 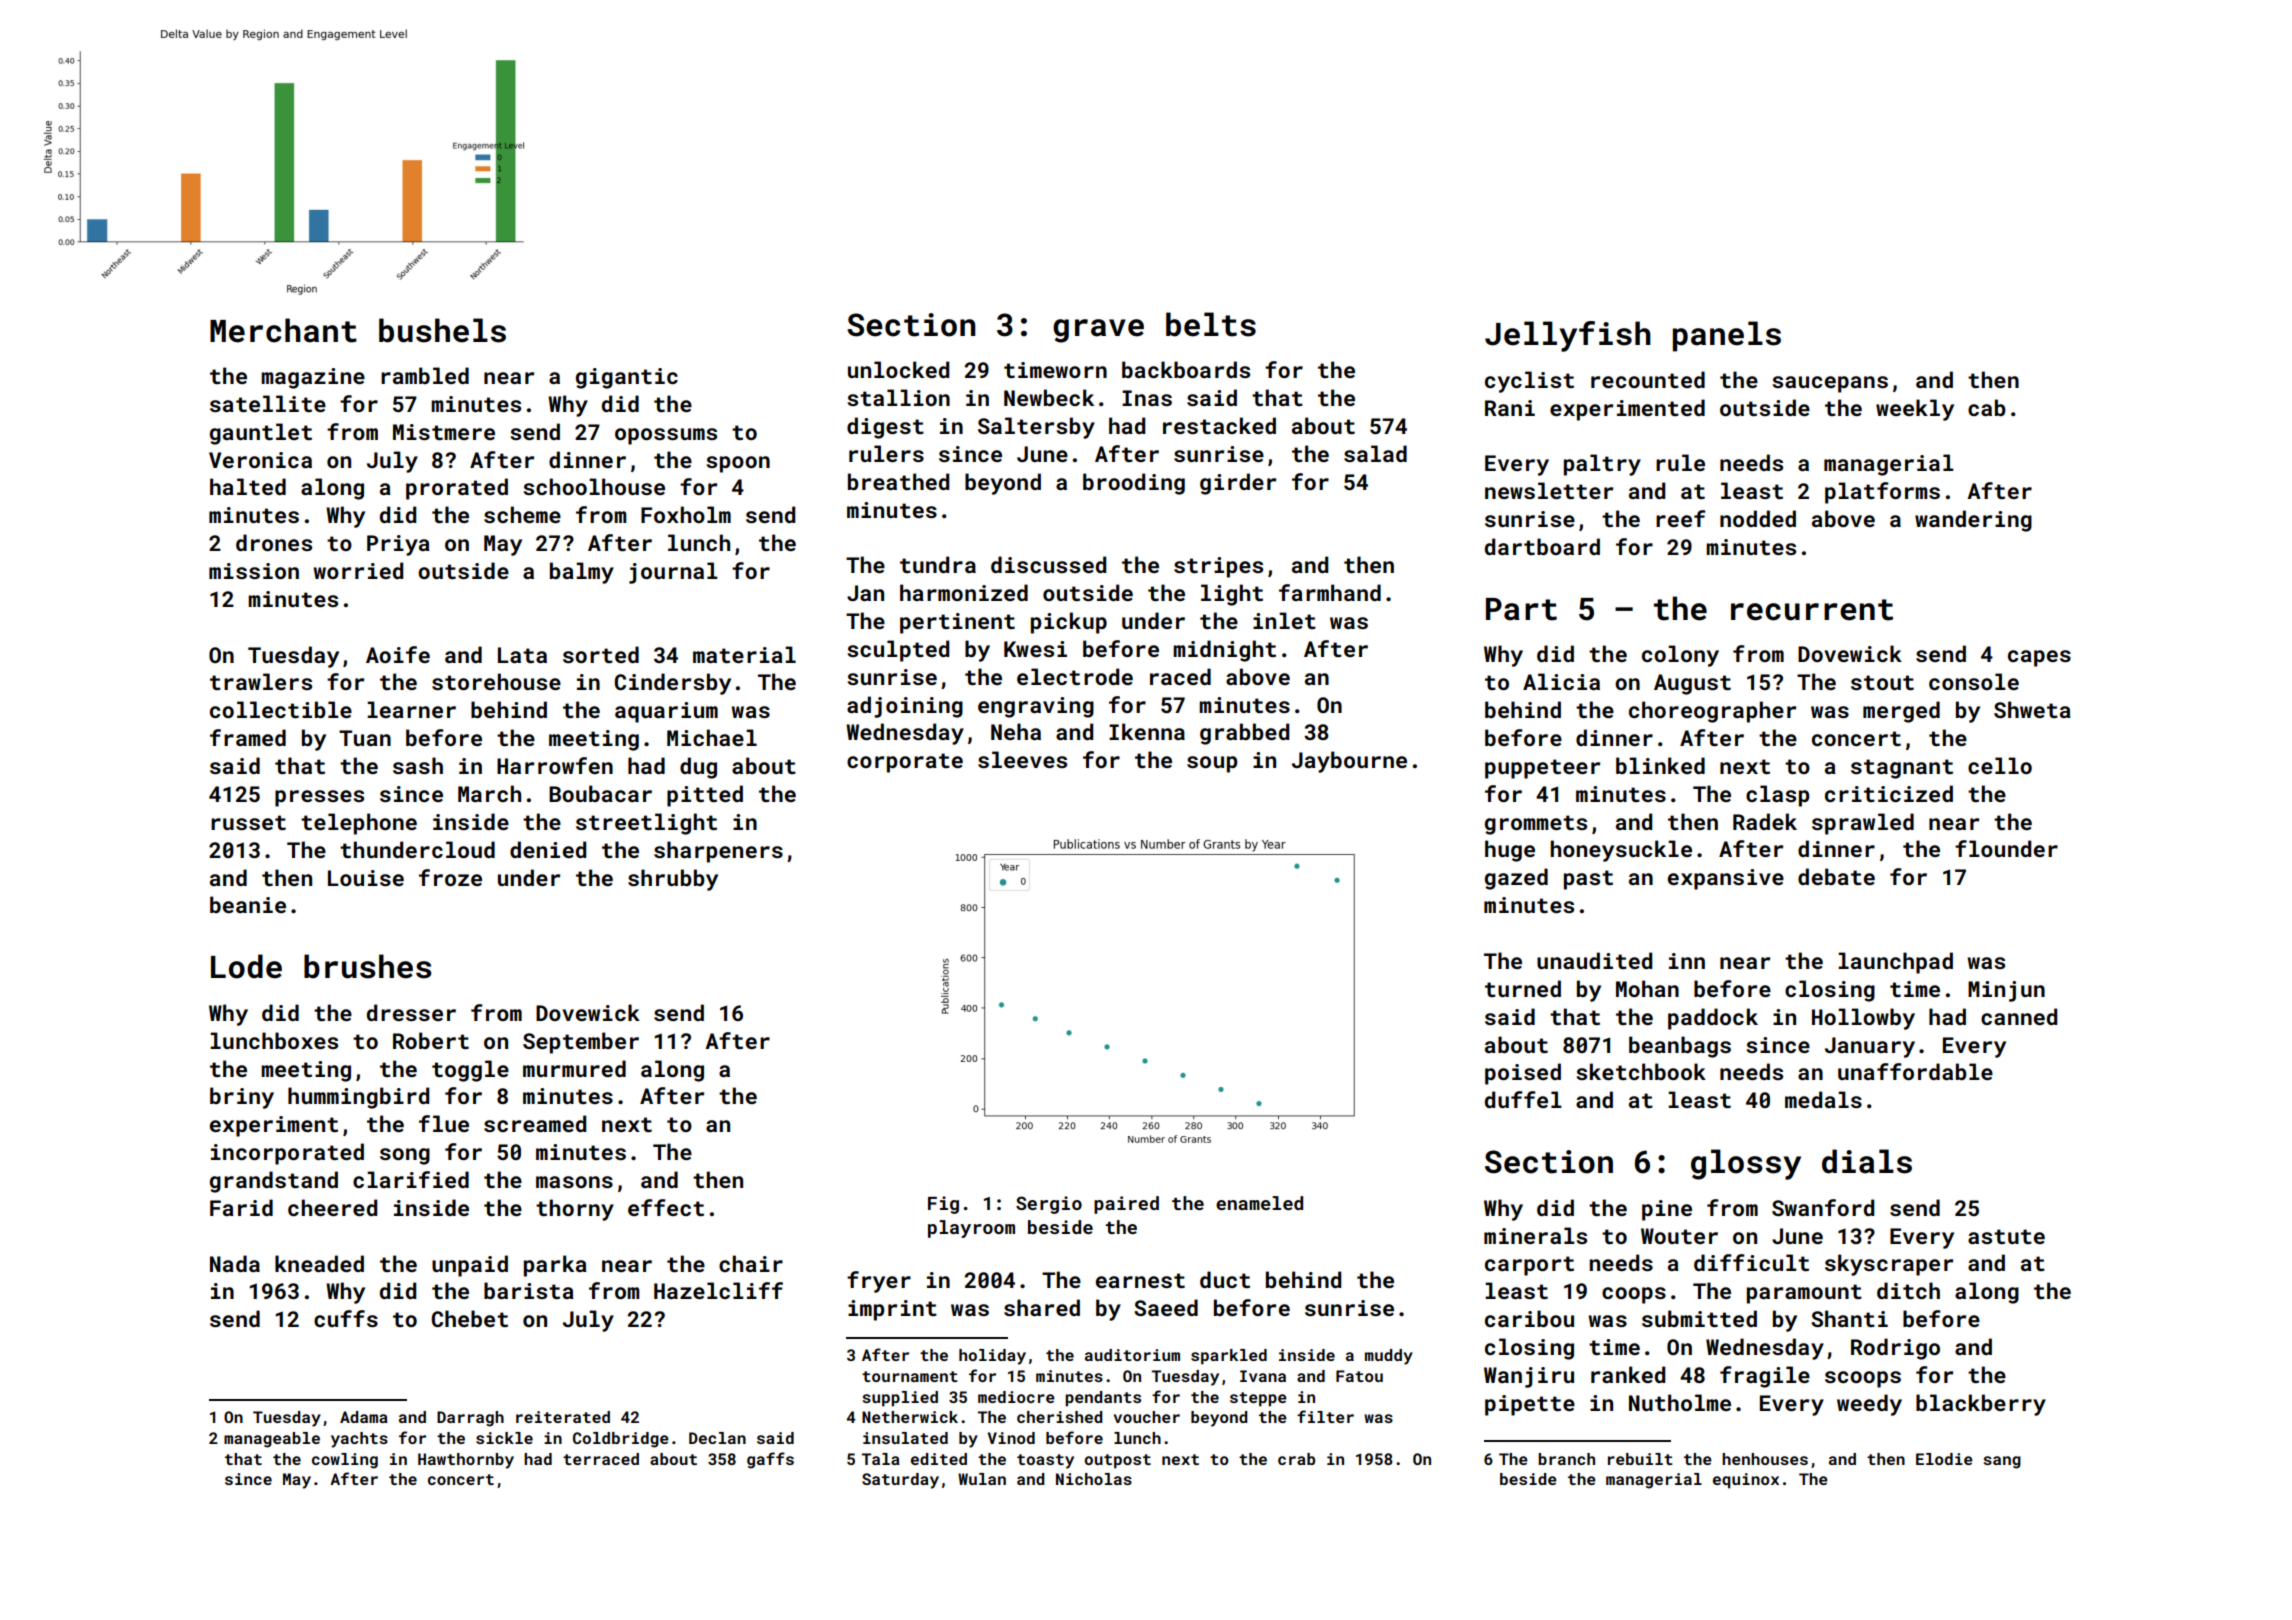 What do you see at coordinates (1746, 1164) in the screenshot?
I see `glossy` at bounding box center [1746, 1164].
